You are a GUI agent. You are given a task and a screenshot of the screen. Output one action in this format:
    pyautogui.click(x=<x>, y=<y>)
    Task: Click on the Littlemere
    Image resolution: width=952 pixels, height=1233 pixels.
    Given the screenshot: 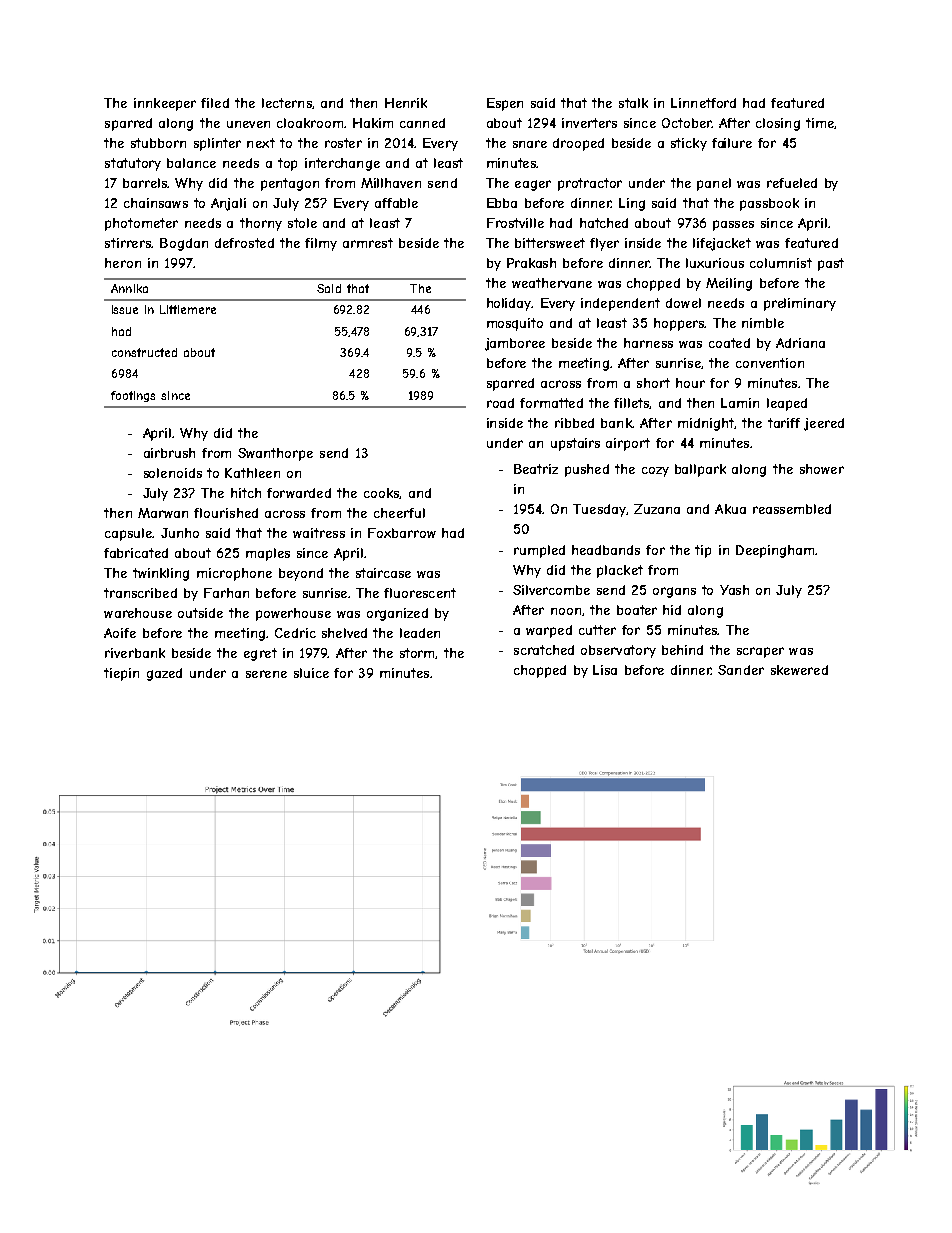 What is the action you would take?
    pyautogui.click(x=188, y=309)
